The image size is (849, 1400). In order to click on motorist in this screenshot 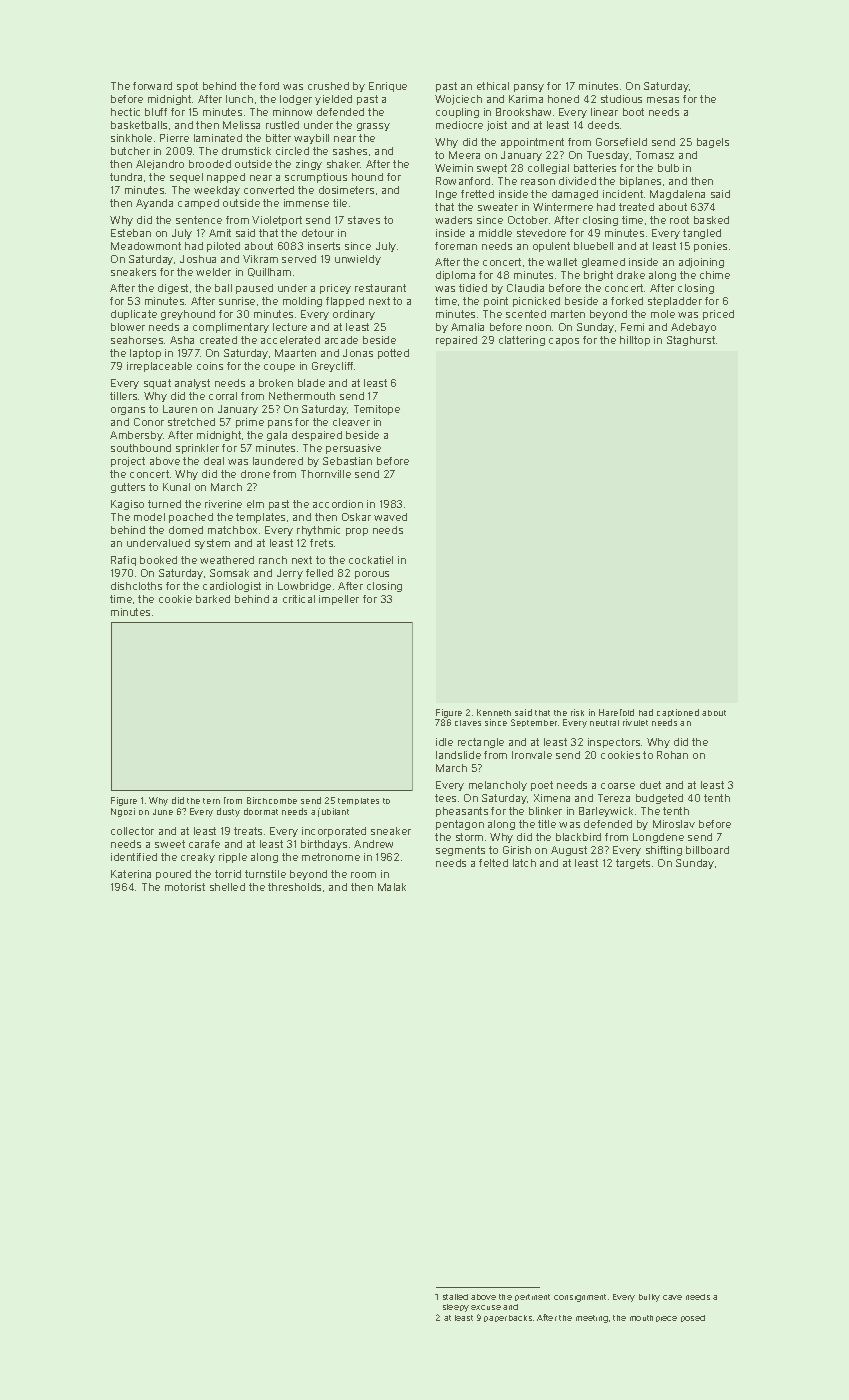, I will do `click(185, 887)`.
